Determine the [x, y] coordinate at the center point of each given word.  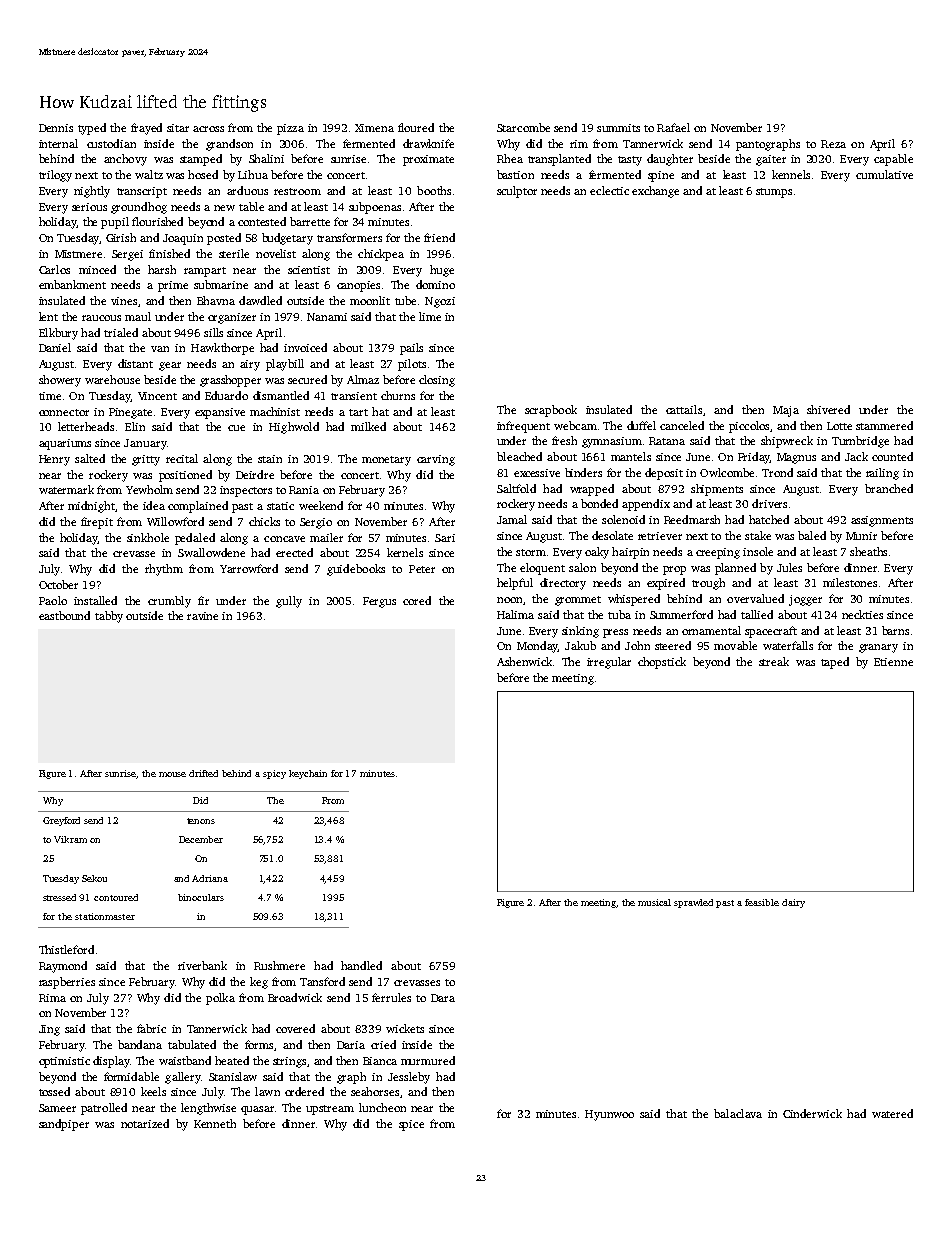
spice [411, 1125]
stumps [774, 193]
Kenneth [215, 1123]
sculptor [517, 192]
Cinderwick [812, 1113]
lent [48, 316]
